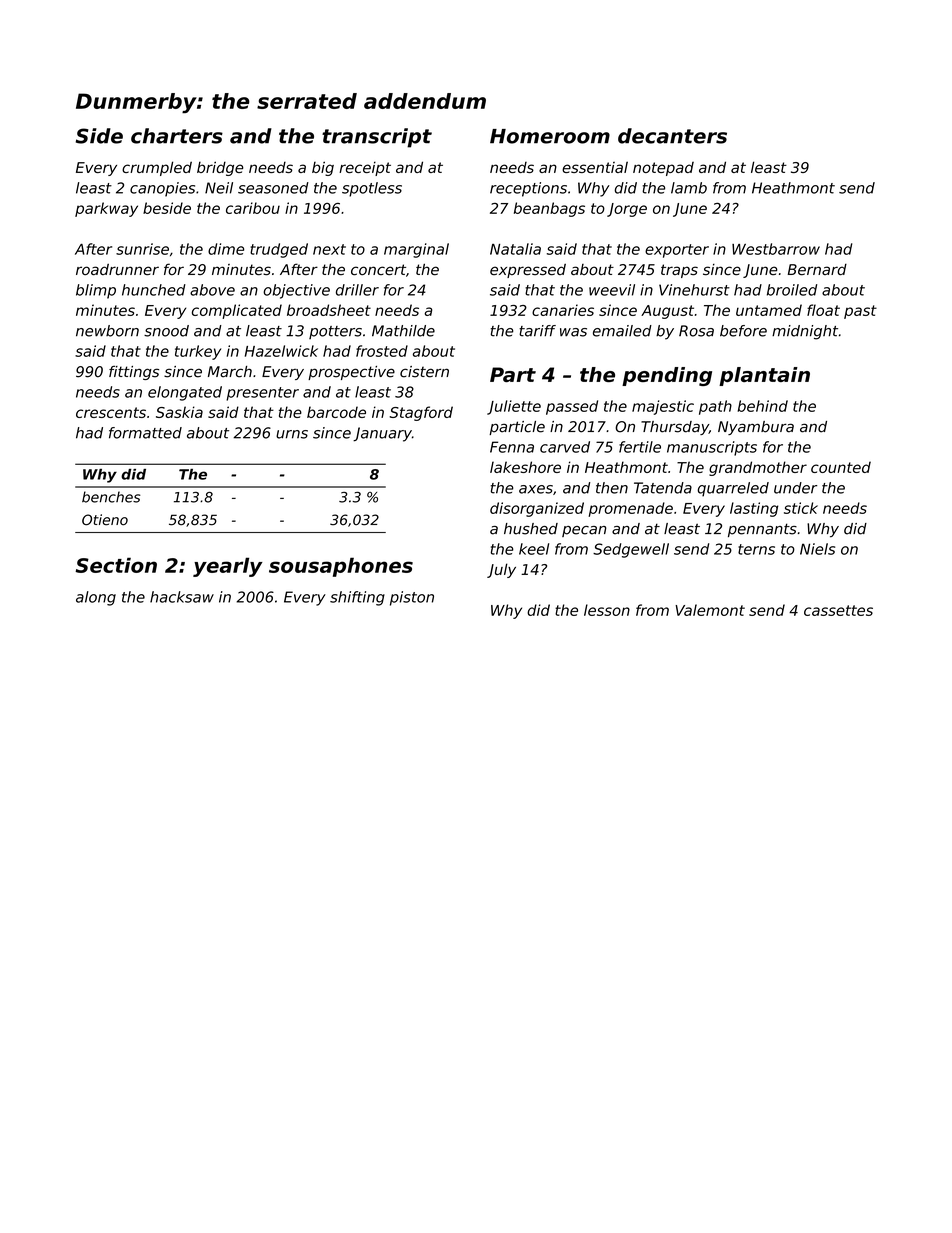 The height and width of the document is (1233, 952). I want to click on Natalia, so click(515, 249).
